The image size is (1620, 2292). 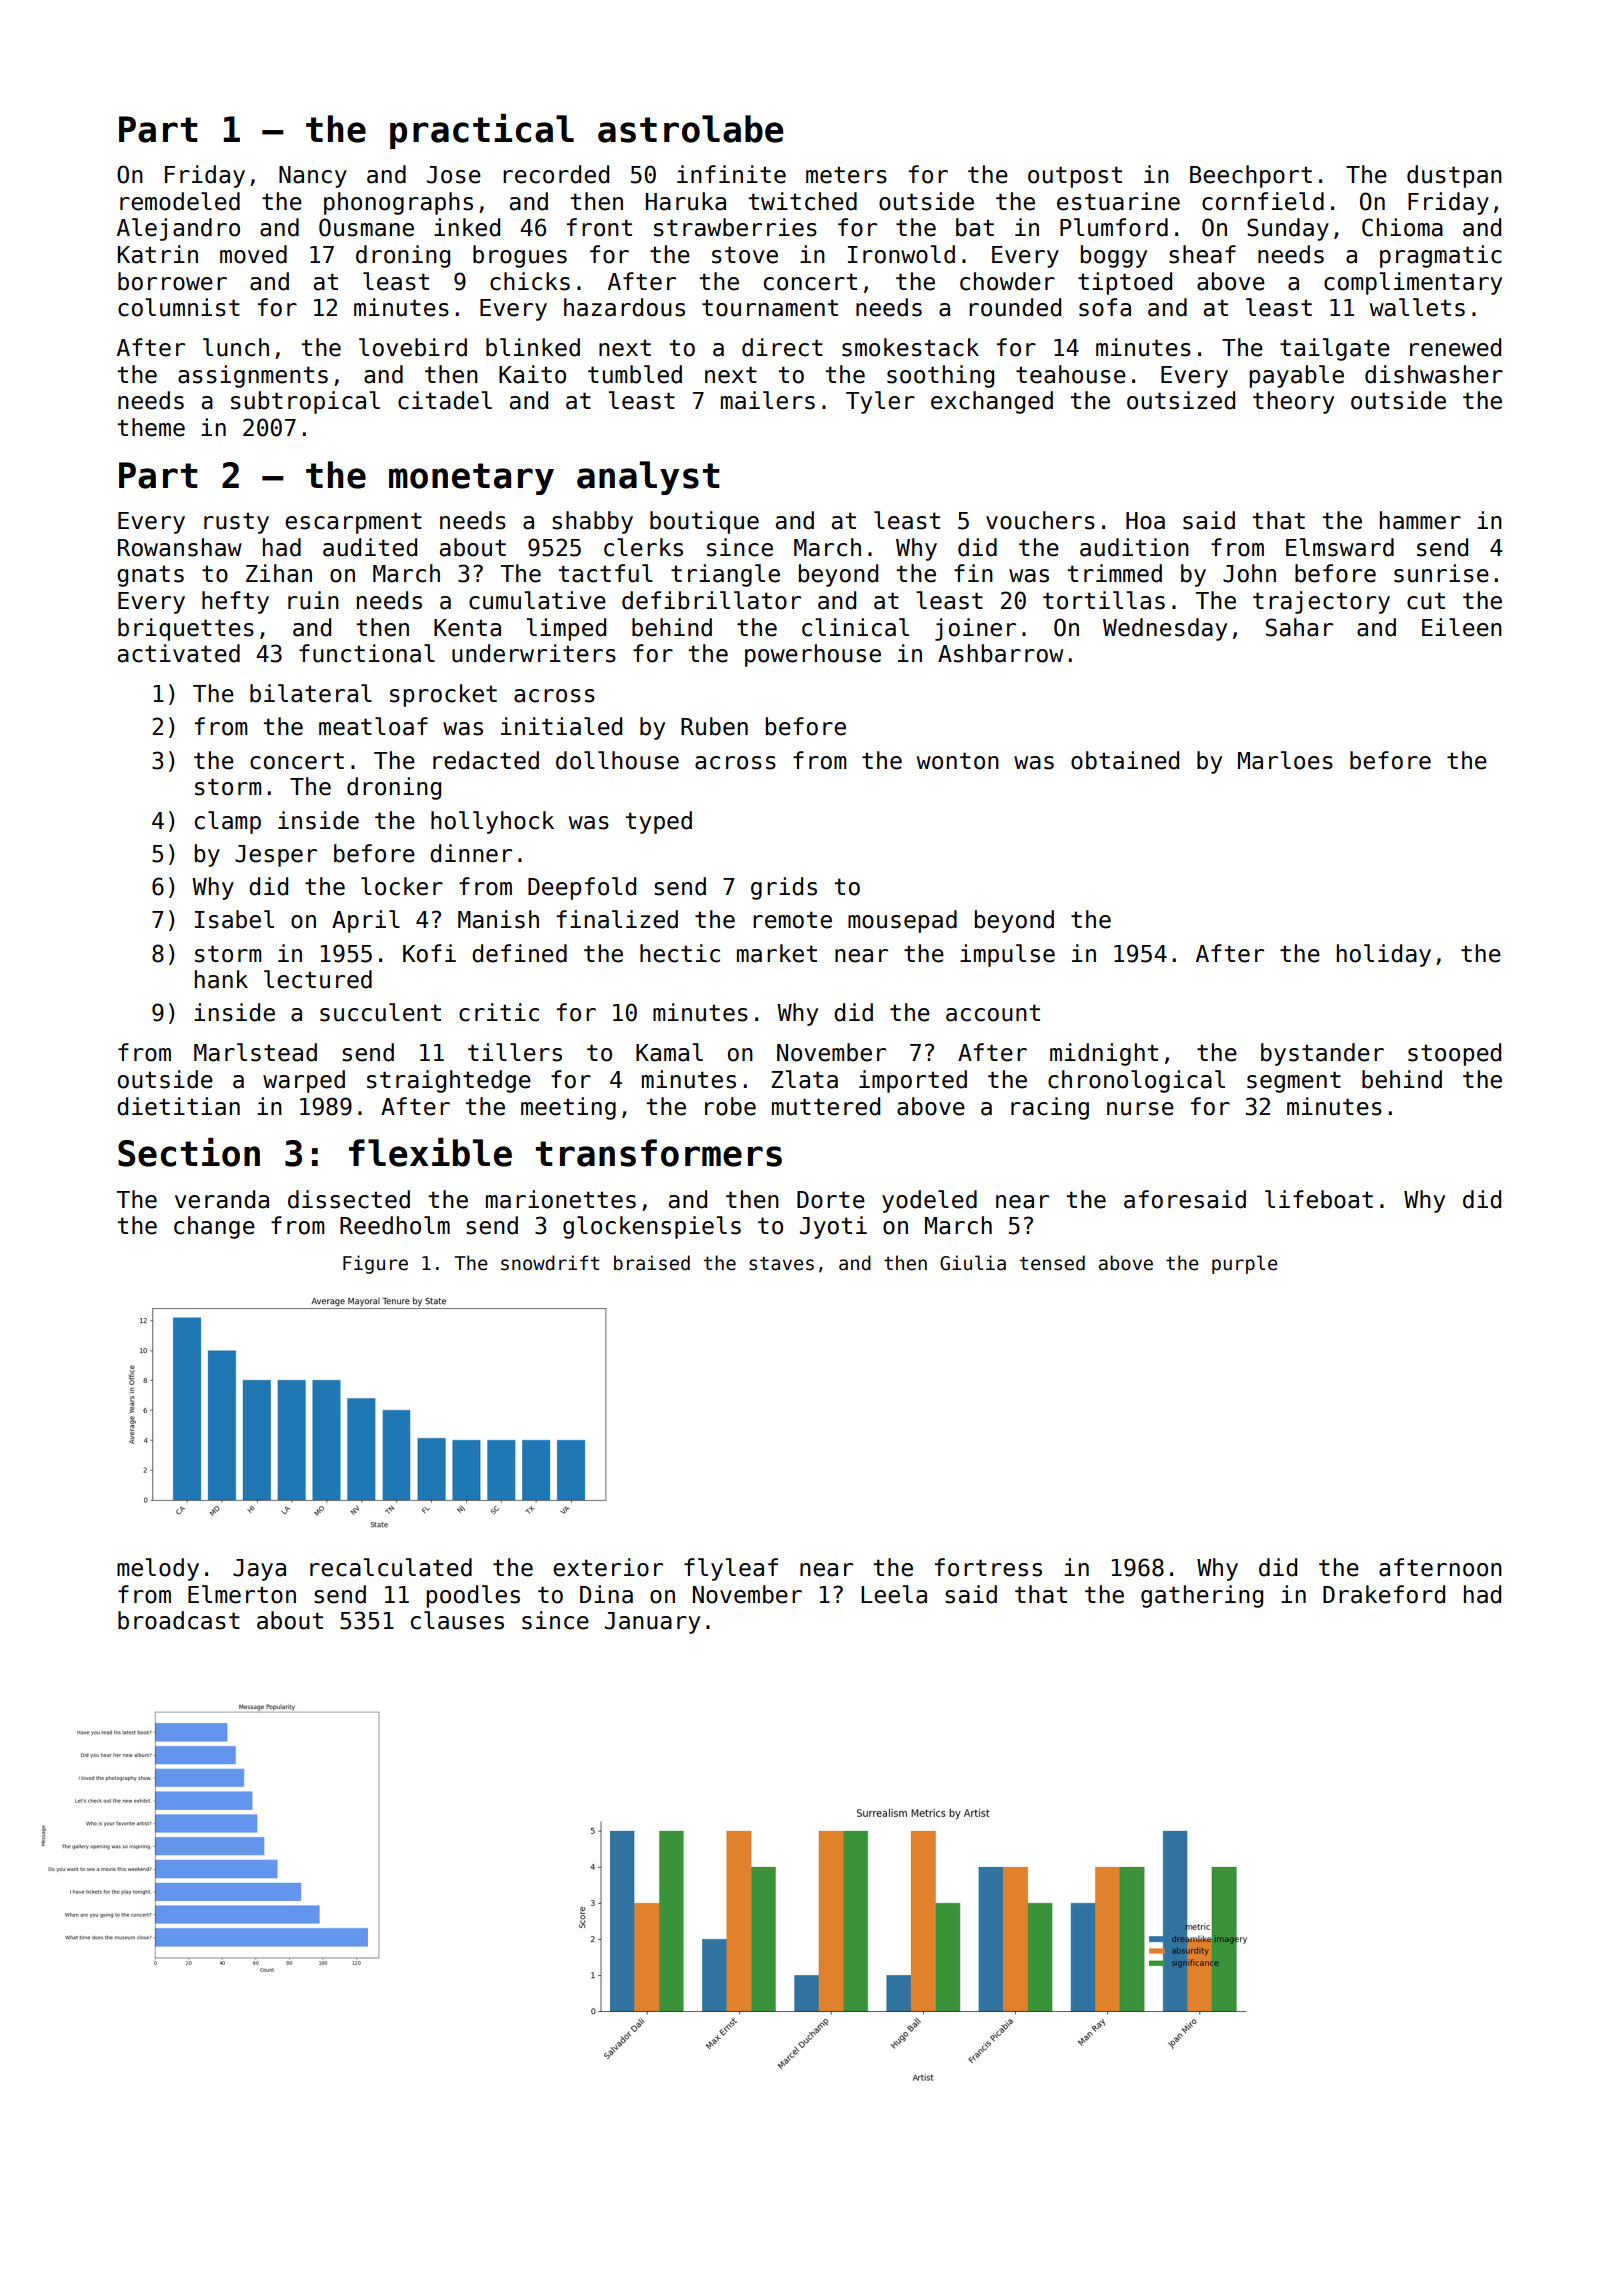 What do you see at coordinates (222, 1199) in the screenshot?
I see `veranda` at bounding box center [222, 1199].
